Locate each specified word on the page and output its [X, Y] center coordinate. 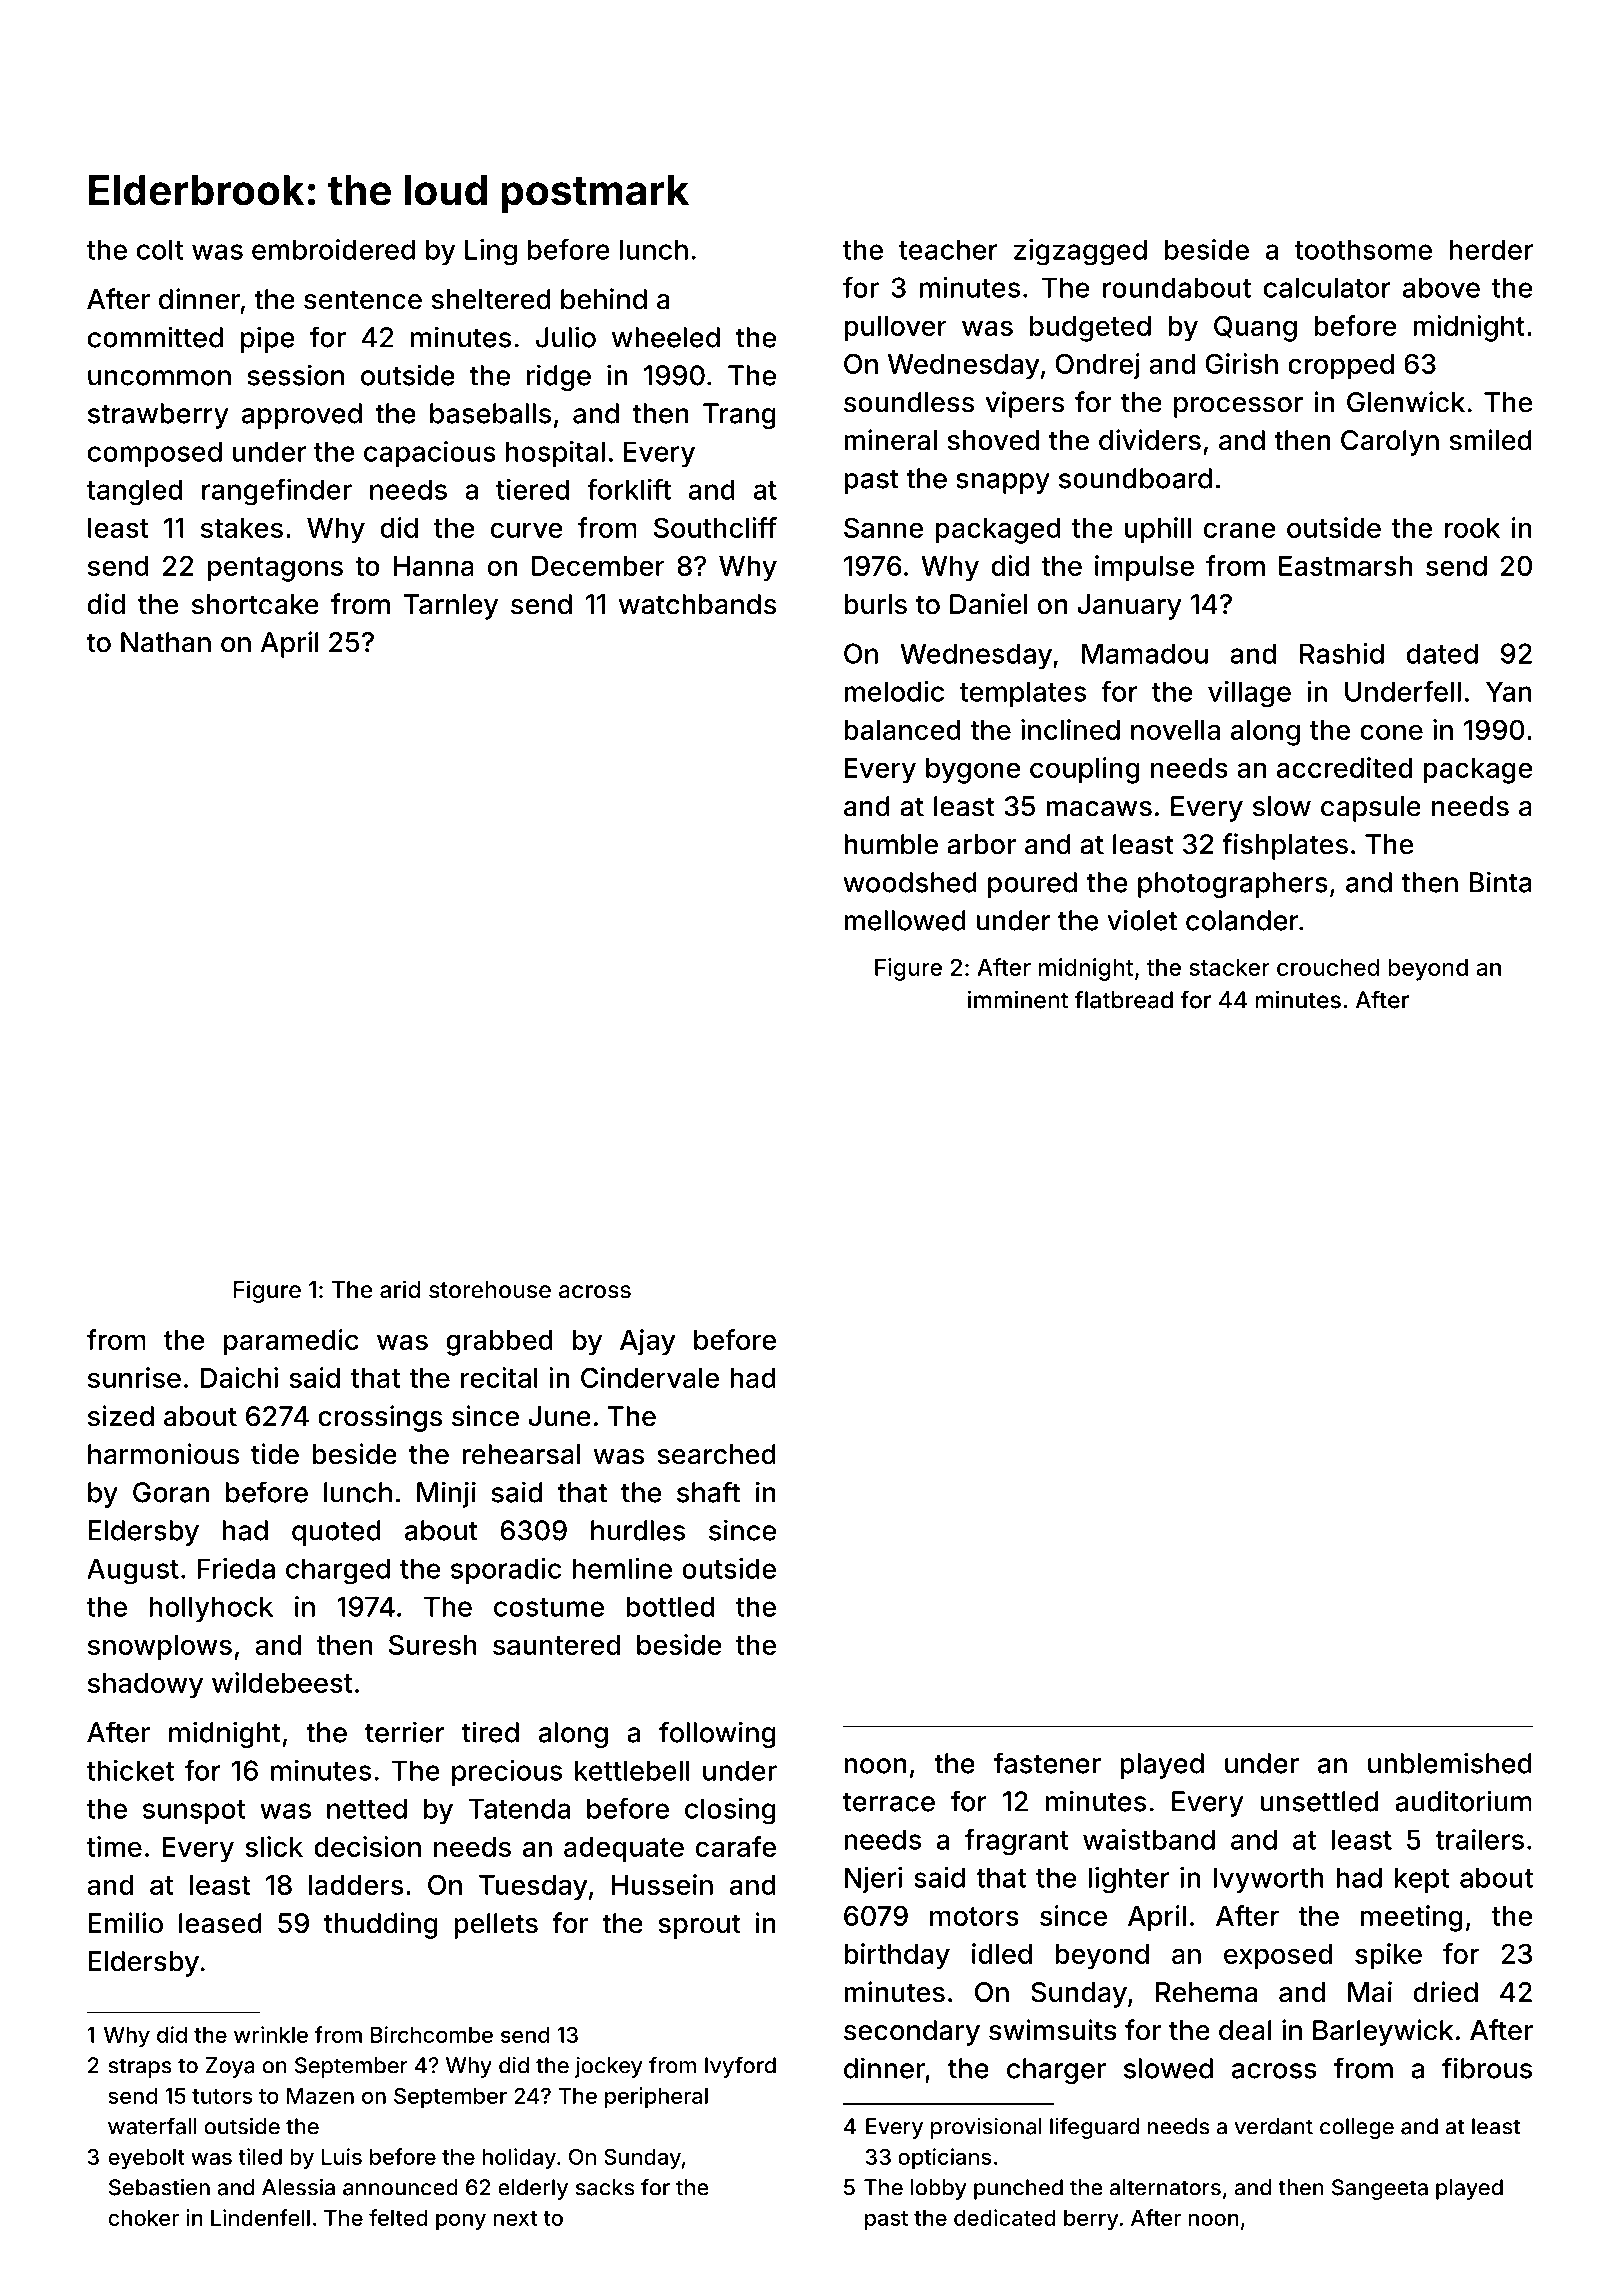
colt [160, 249]
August [133, 1571]
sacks [605, 2187]
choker [144, 2218]
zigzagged [1080, 252]
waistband [1149, 1839]
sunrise [134, 1377]
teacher [948, 249]
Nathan [166, 642]
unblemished [1450, 1763]
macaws [1099, 809]
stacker [1229, 967]
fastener [1047, 1763]
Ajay [648, 1342]
